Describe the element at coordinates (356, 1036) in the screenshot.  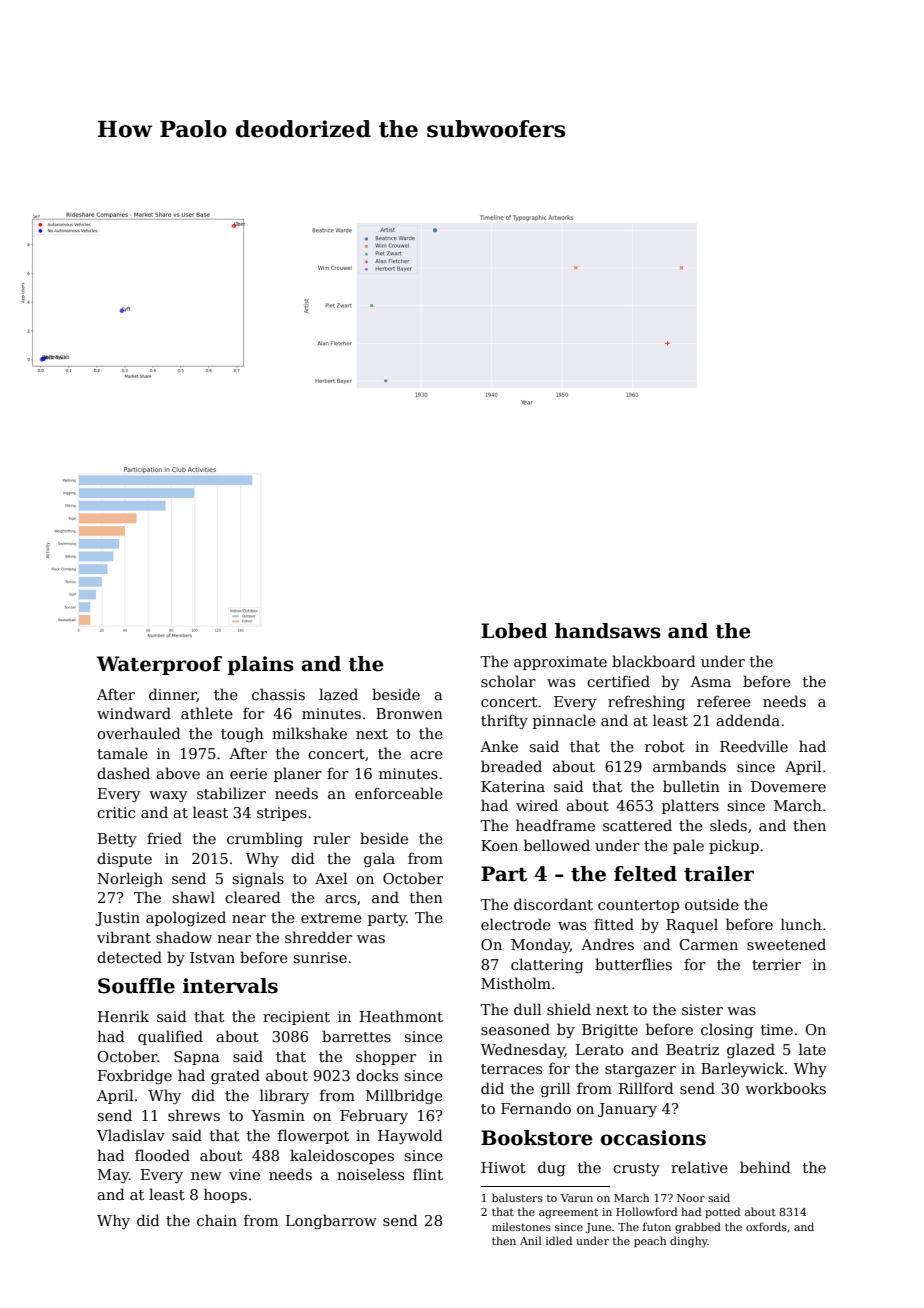
I see `barrettes` at that location.
